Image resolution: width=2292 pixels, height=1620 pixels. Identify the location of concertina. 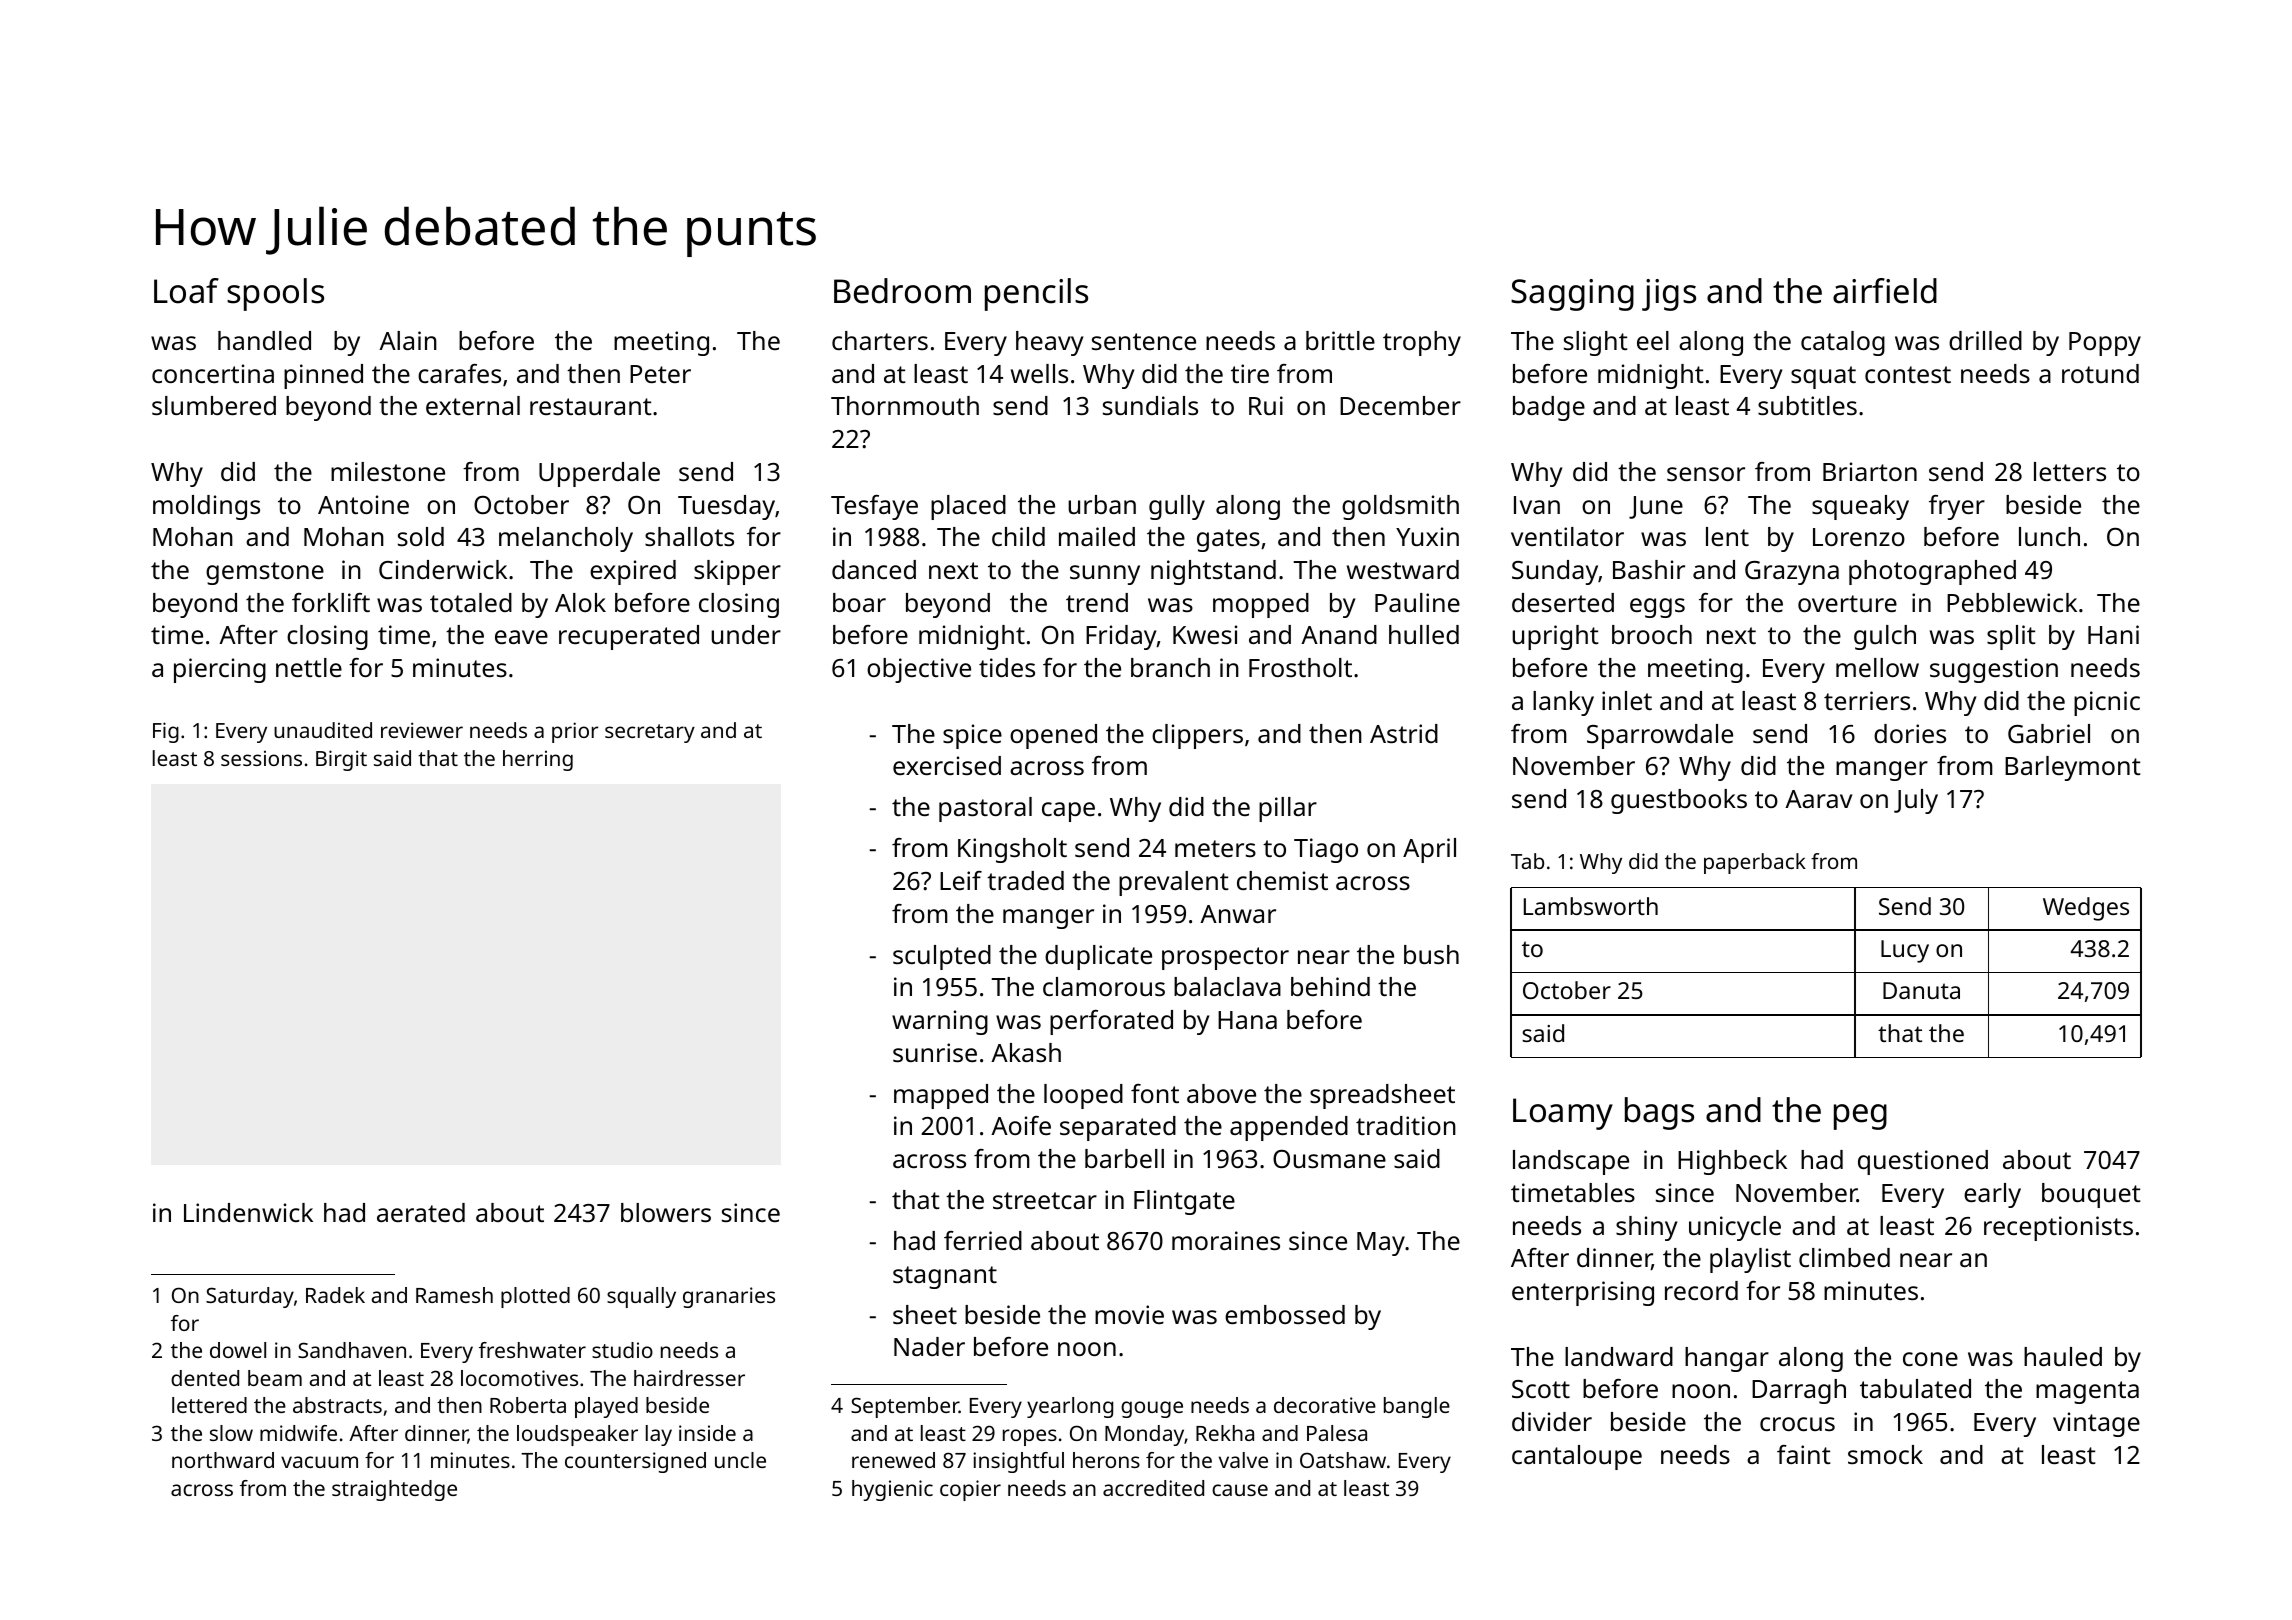
(213, 373).
